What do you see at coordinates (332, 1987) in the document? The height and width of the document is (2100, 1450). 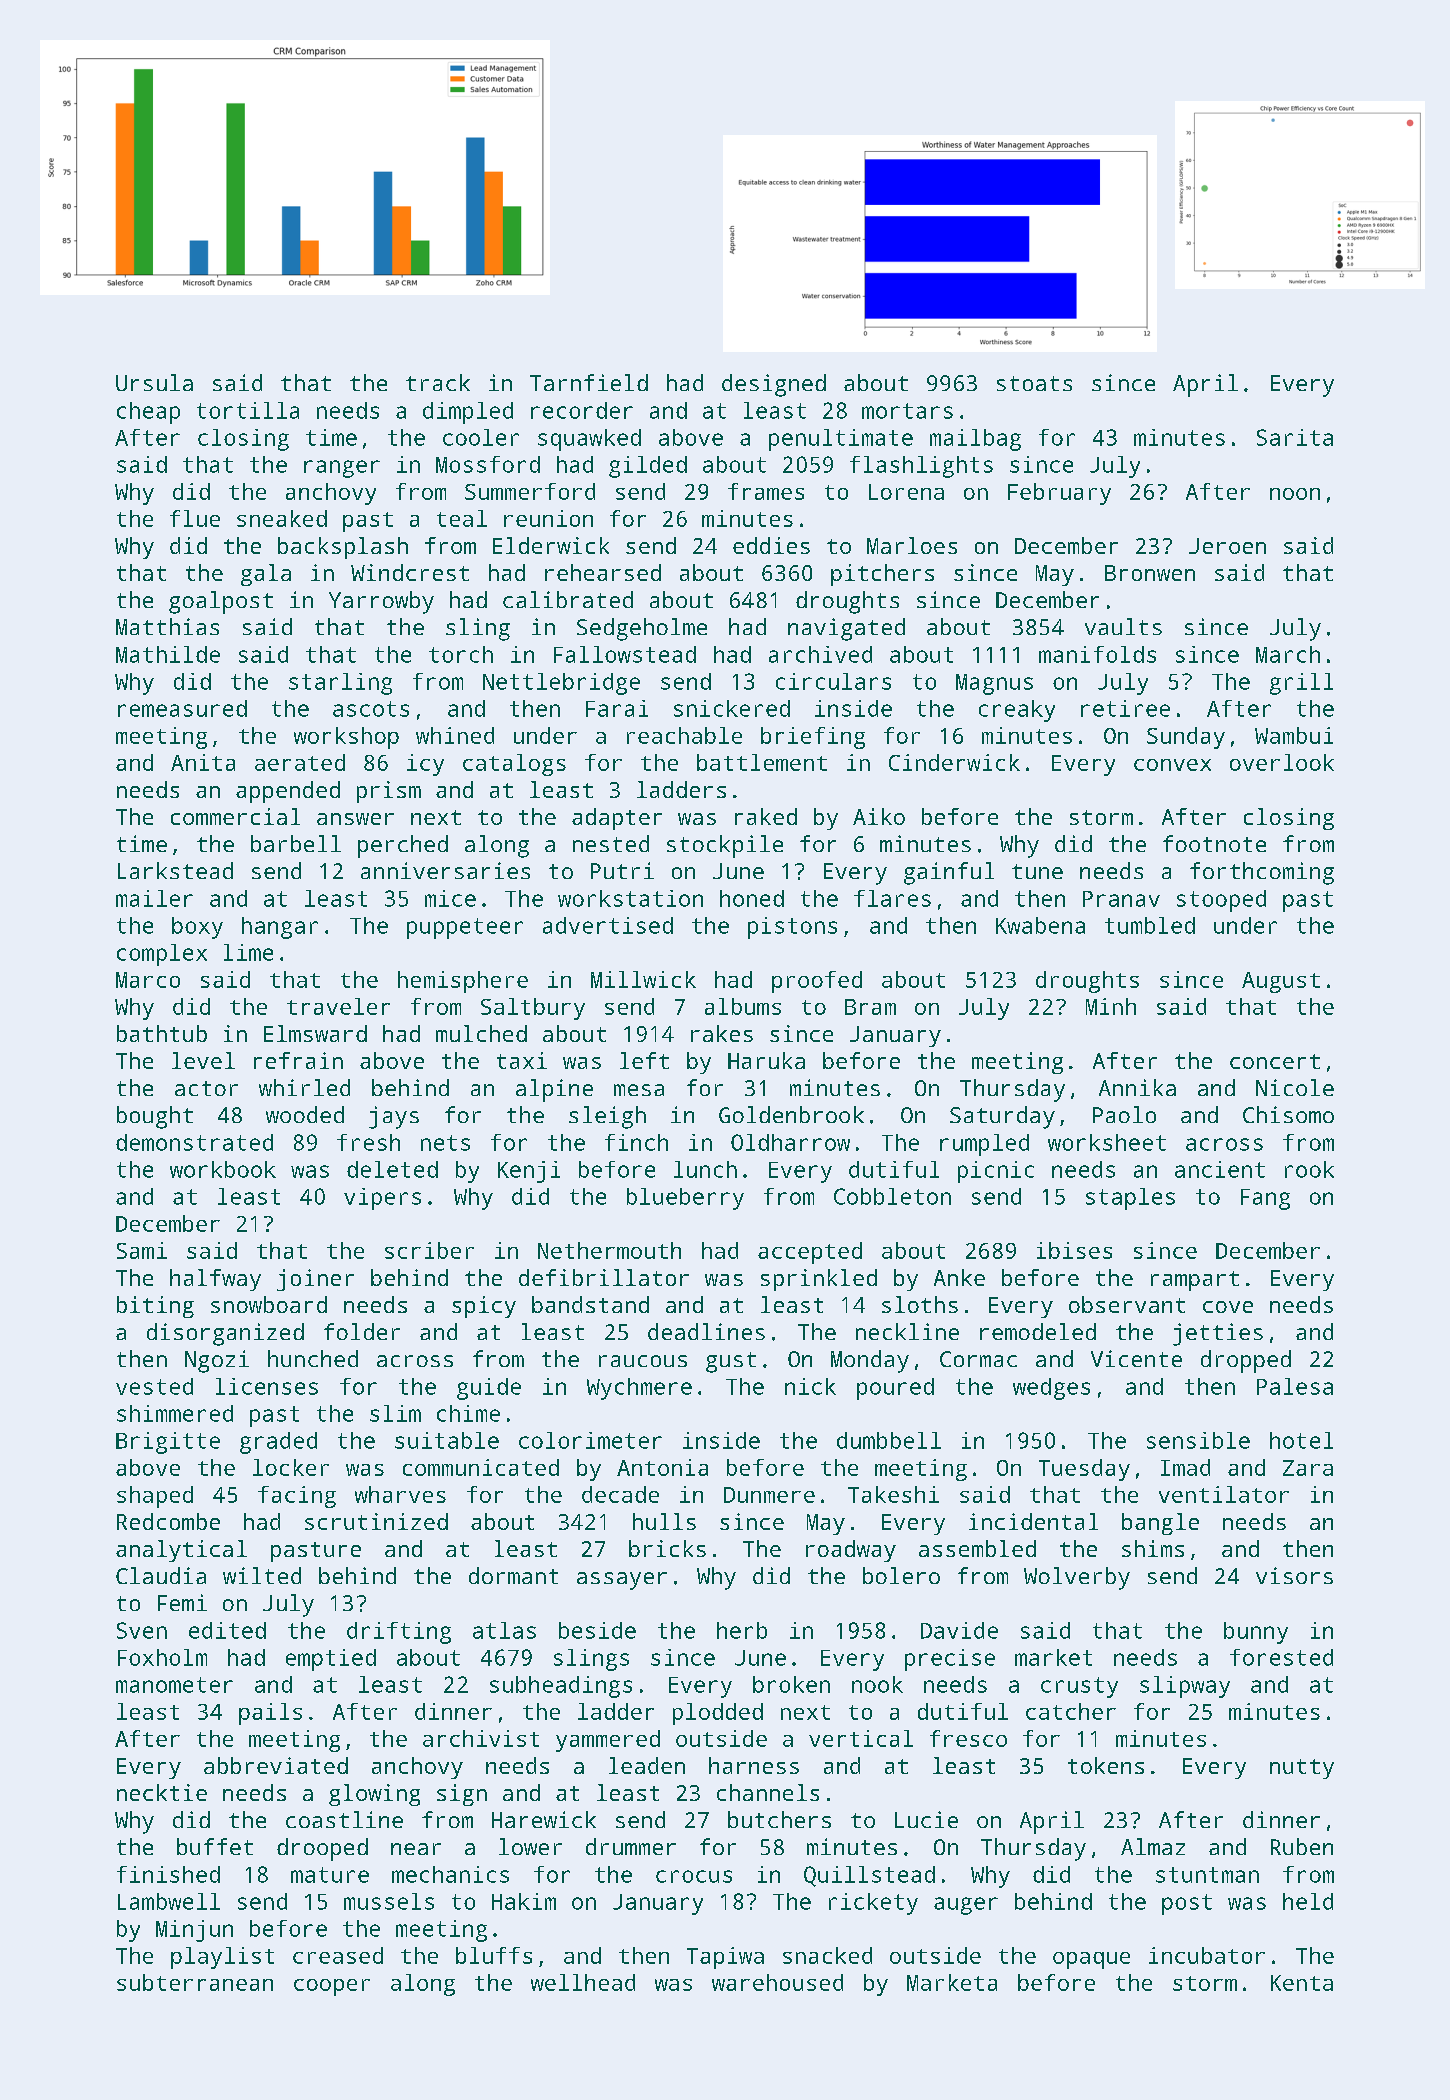 I see `cooper` at bounding box center [332, 1987].
